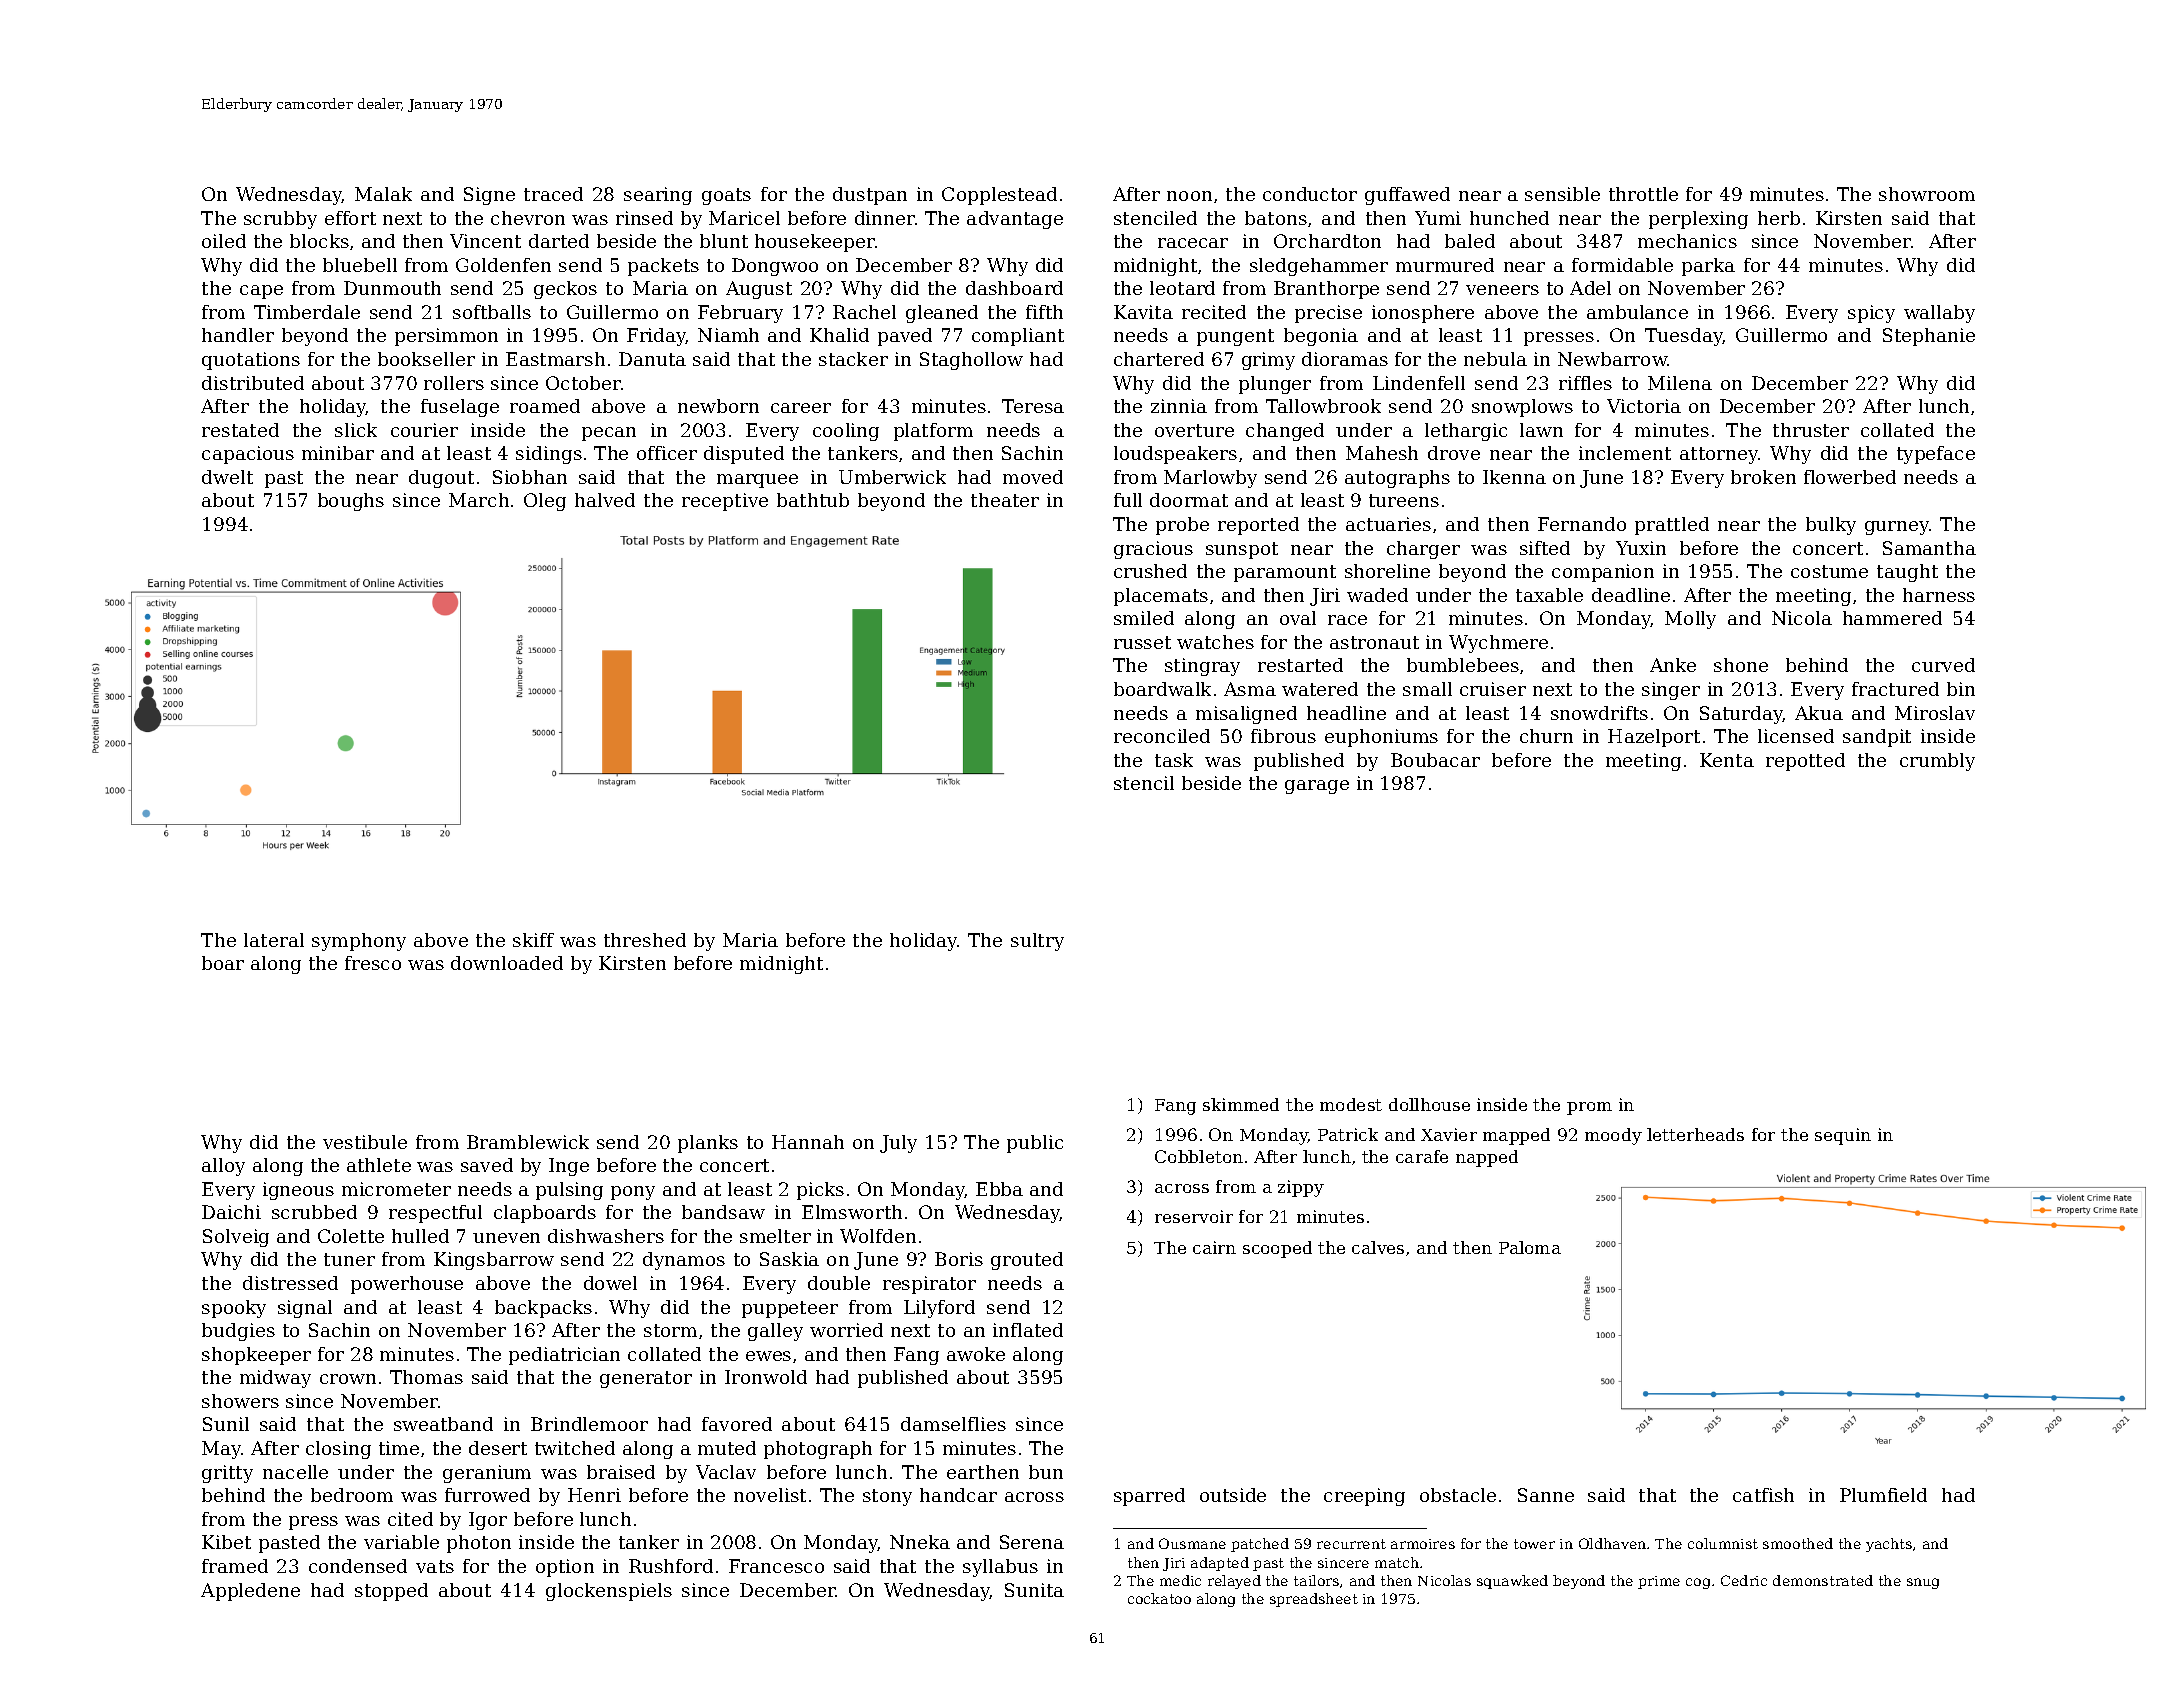 The width and height of the page is (2178, 1683). I want to click on mapped, so click(1516, 1136).
